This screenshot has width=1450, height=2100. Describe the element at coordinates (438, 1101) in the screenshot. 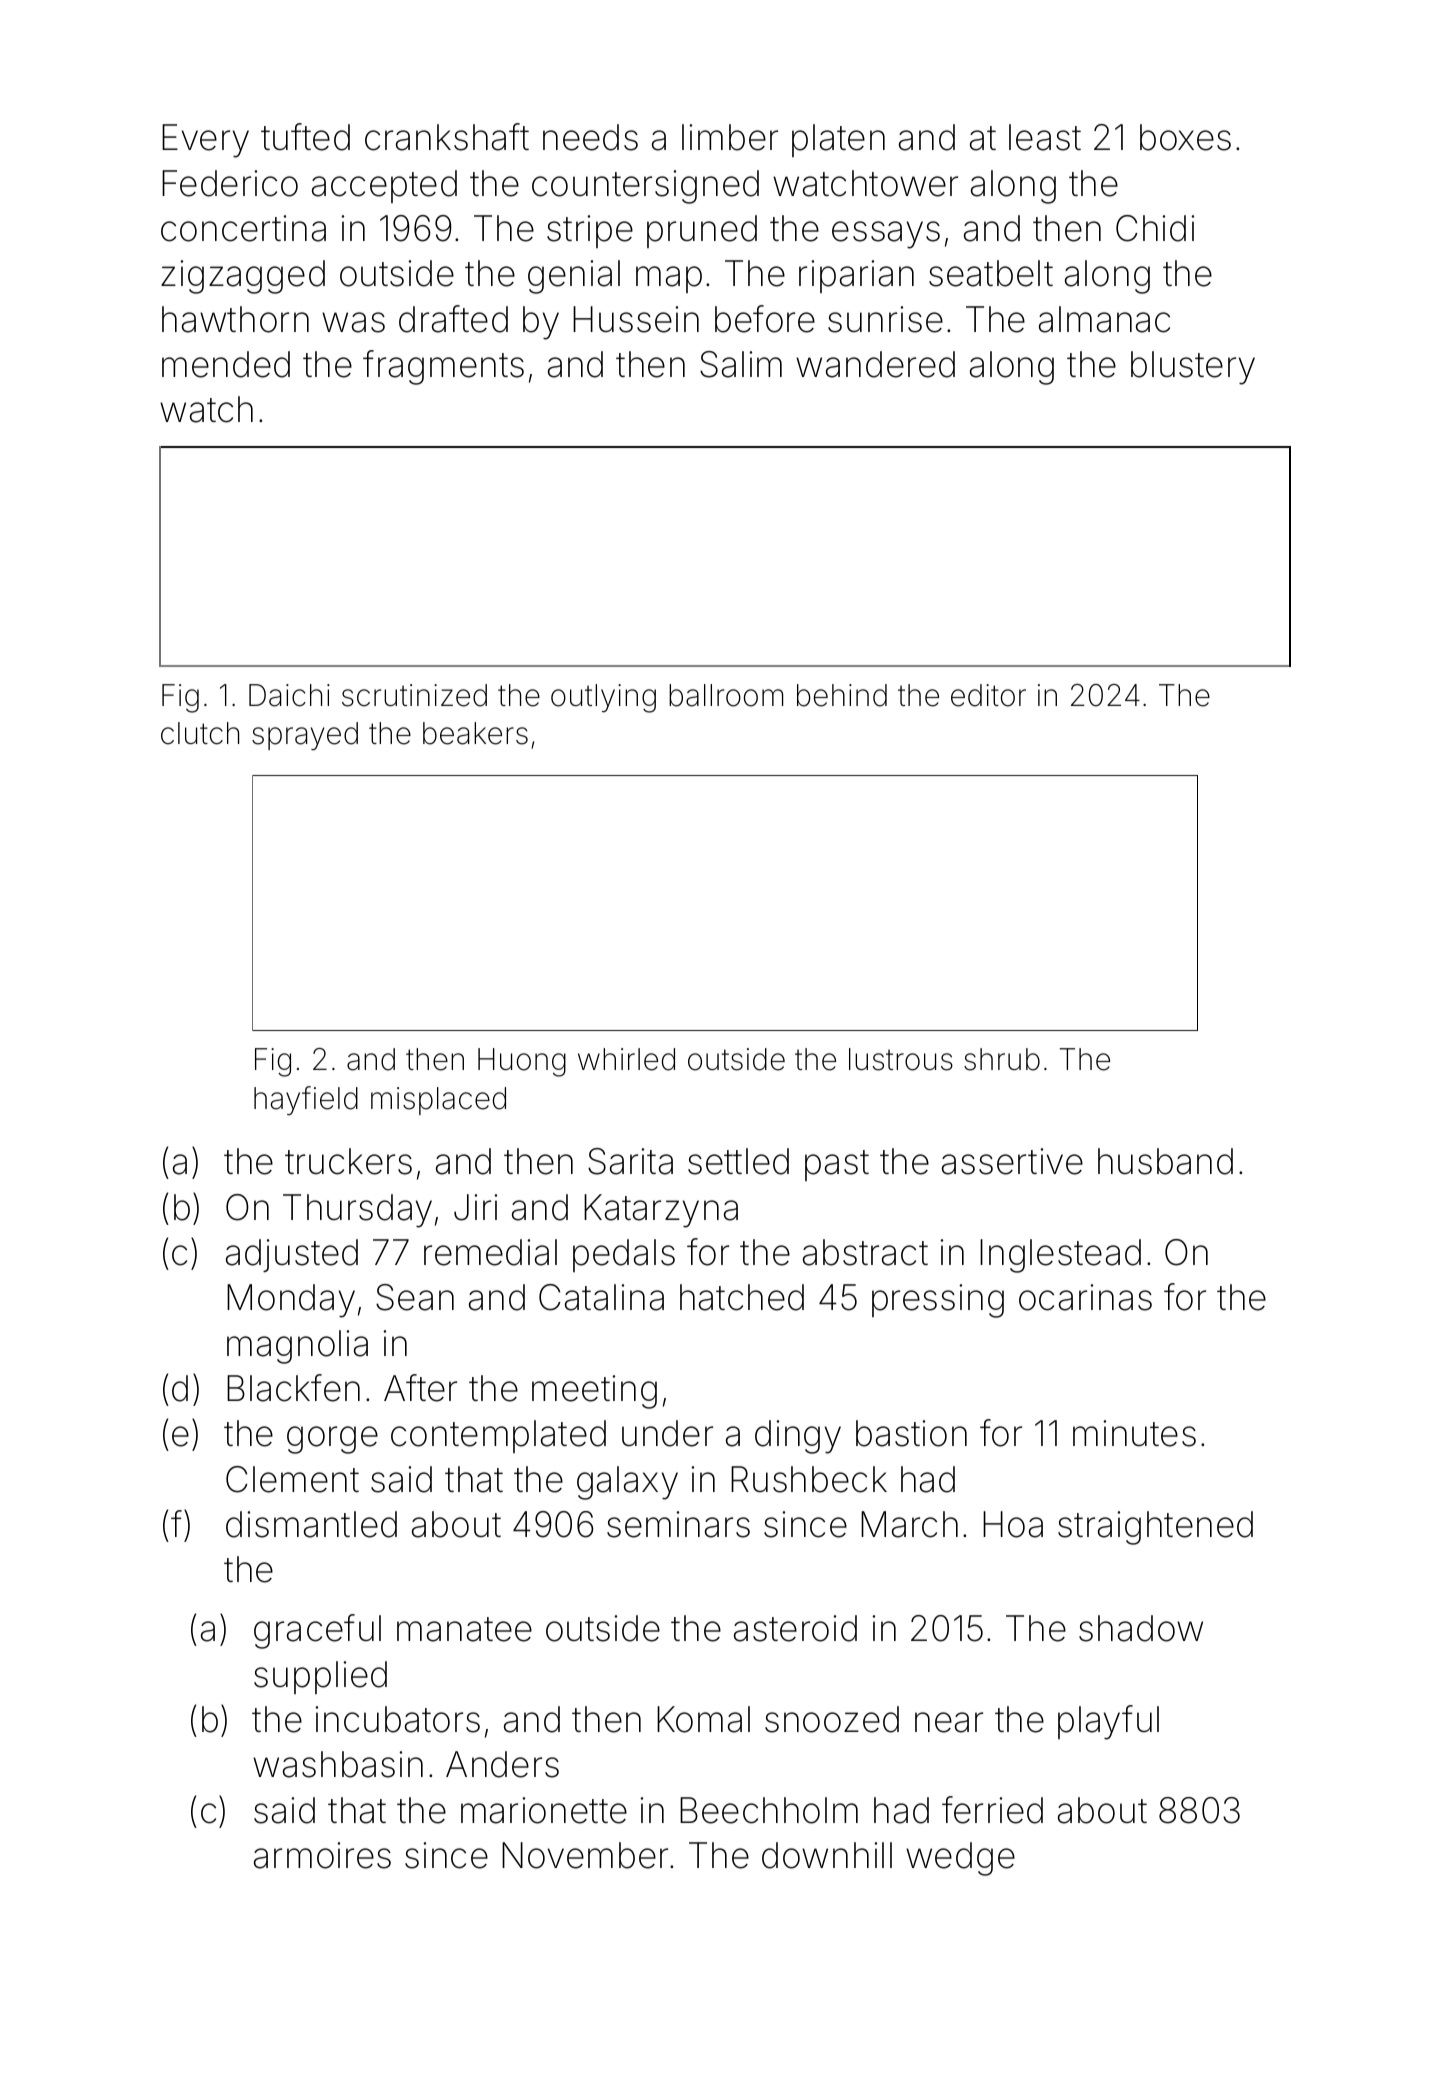

I see `misplaced` at that location.
